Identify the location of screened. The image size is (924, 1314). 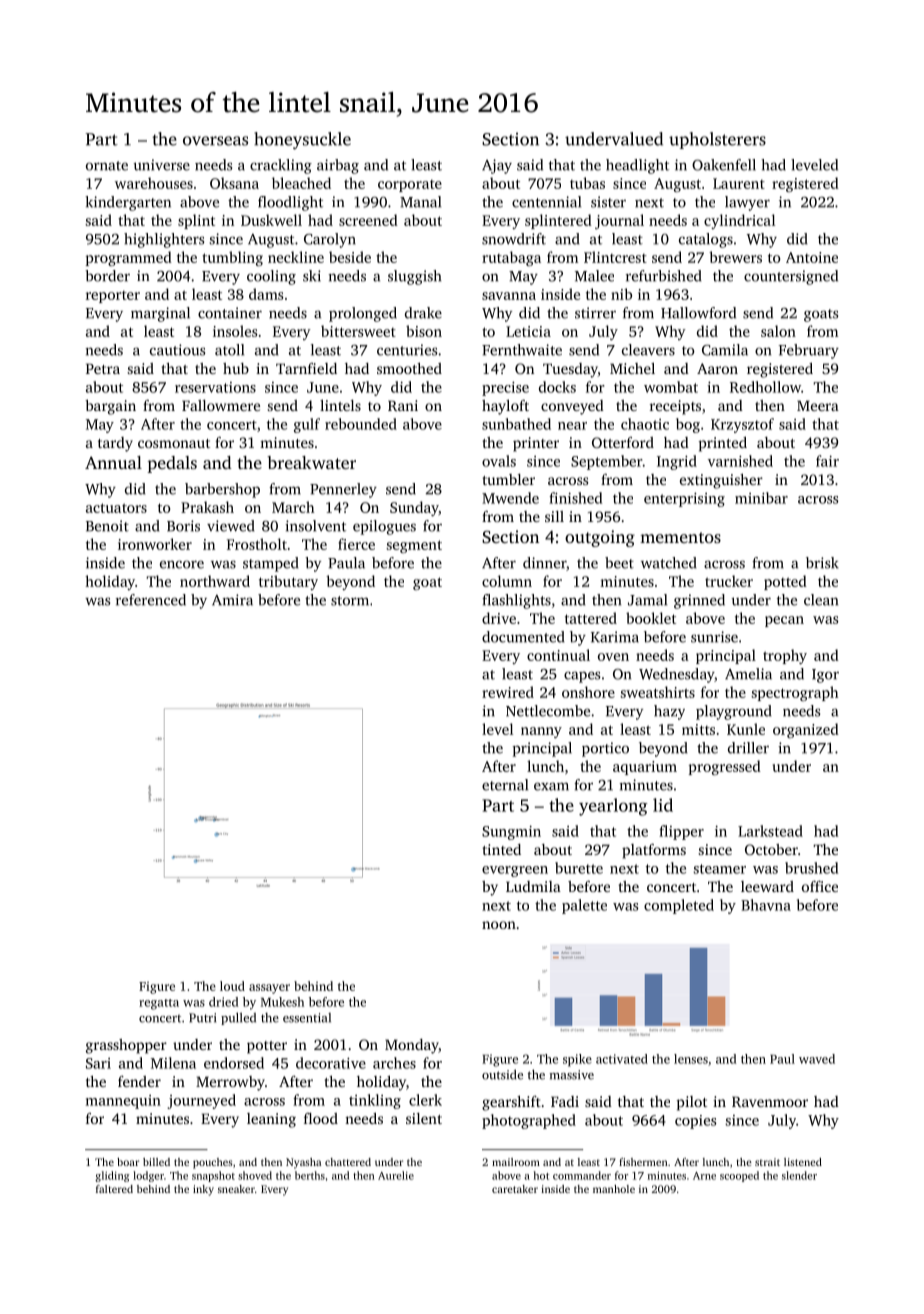
(368, 220).
